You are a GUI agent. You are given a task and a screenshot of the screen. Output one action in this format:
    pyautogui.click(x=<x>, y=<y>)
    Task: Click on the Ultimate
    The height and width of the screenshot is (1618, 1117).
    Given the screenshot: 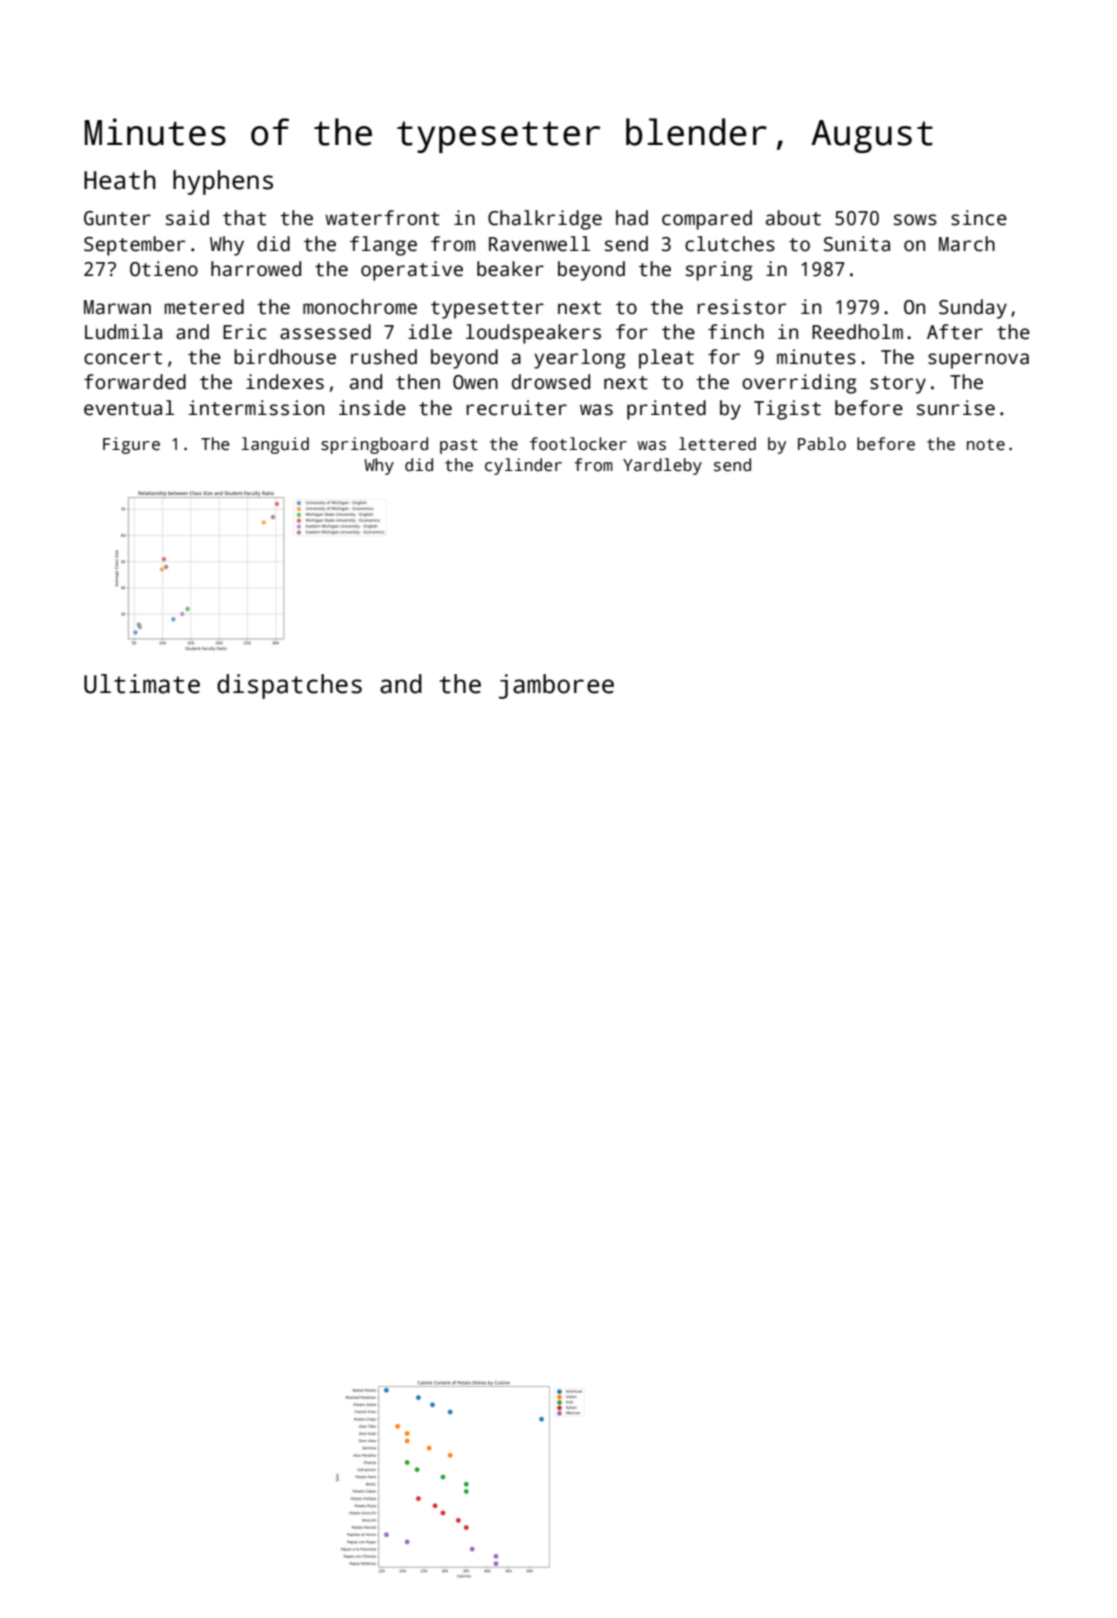 What is the action you would take?
    pyautogui.click(x=142, y=684)
